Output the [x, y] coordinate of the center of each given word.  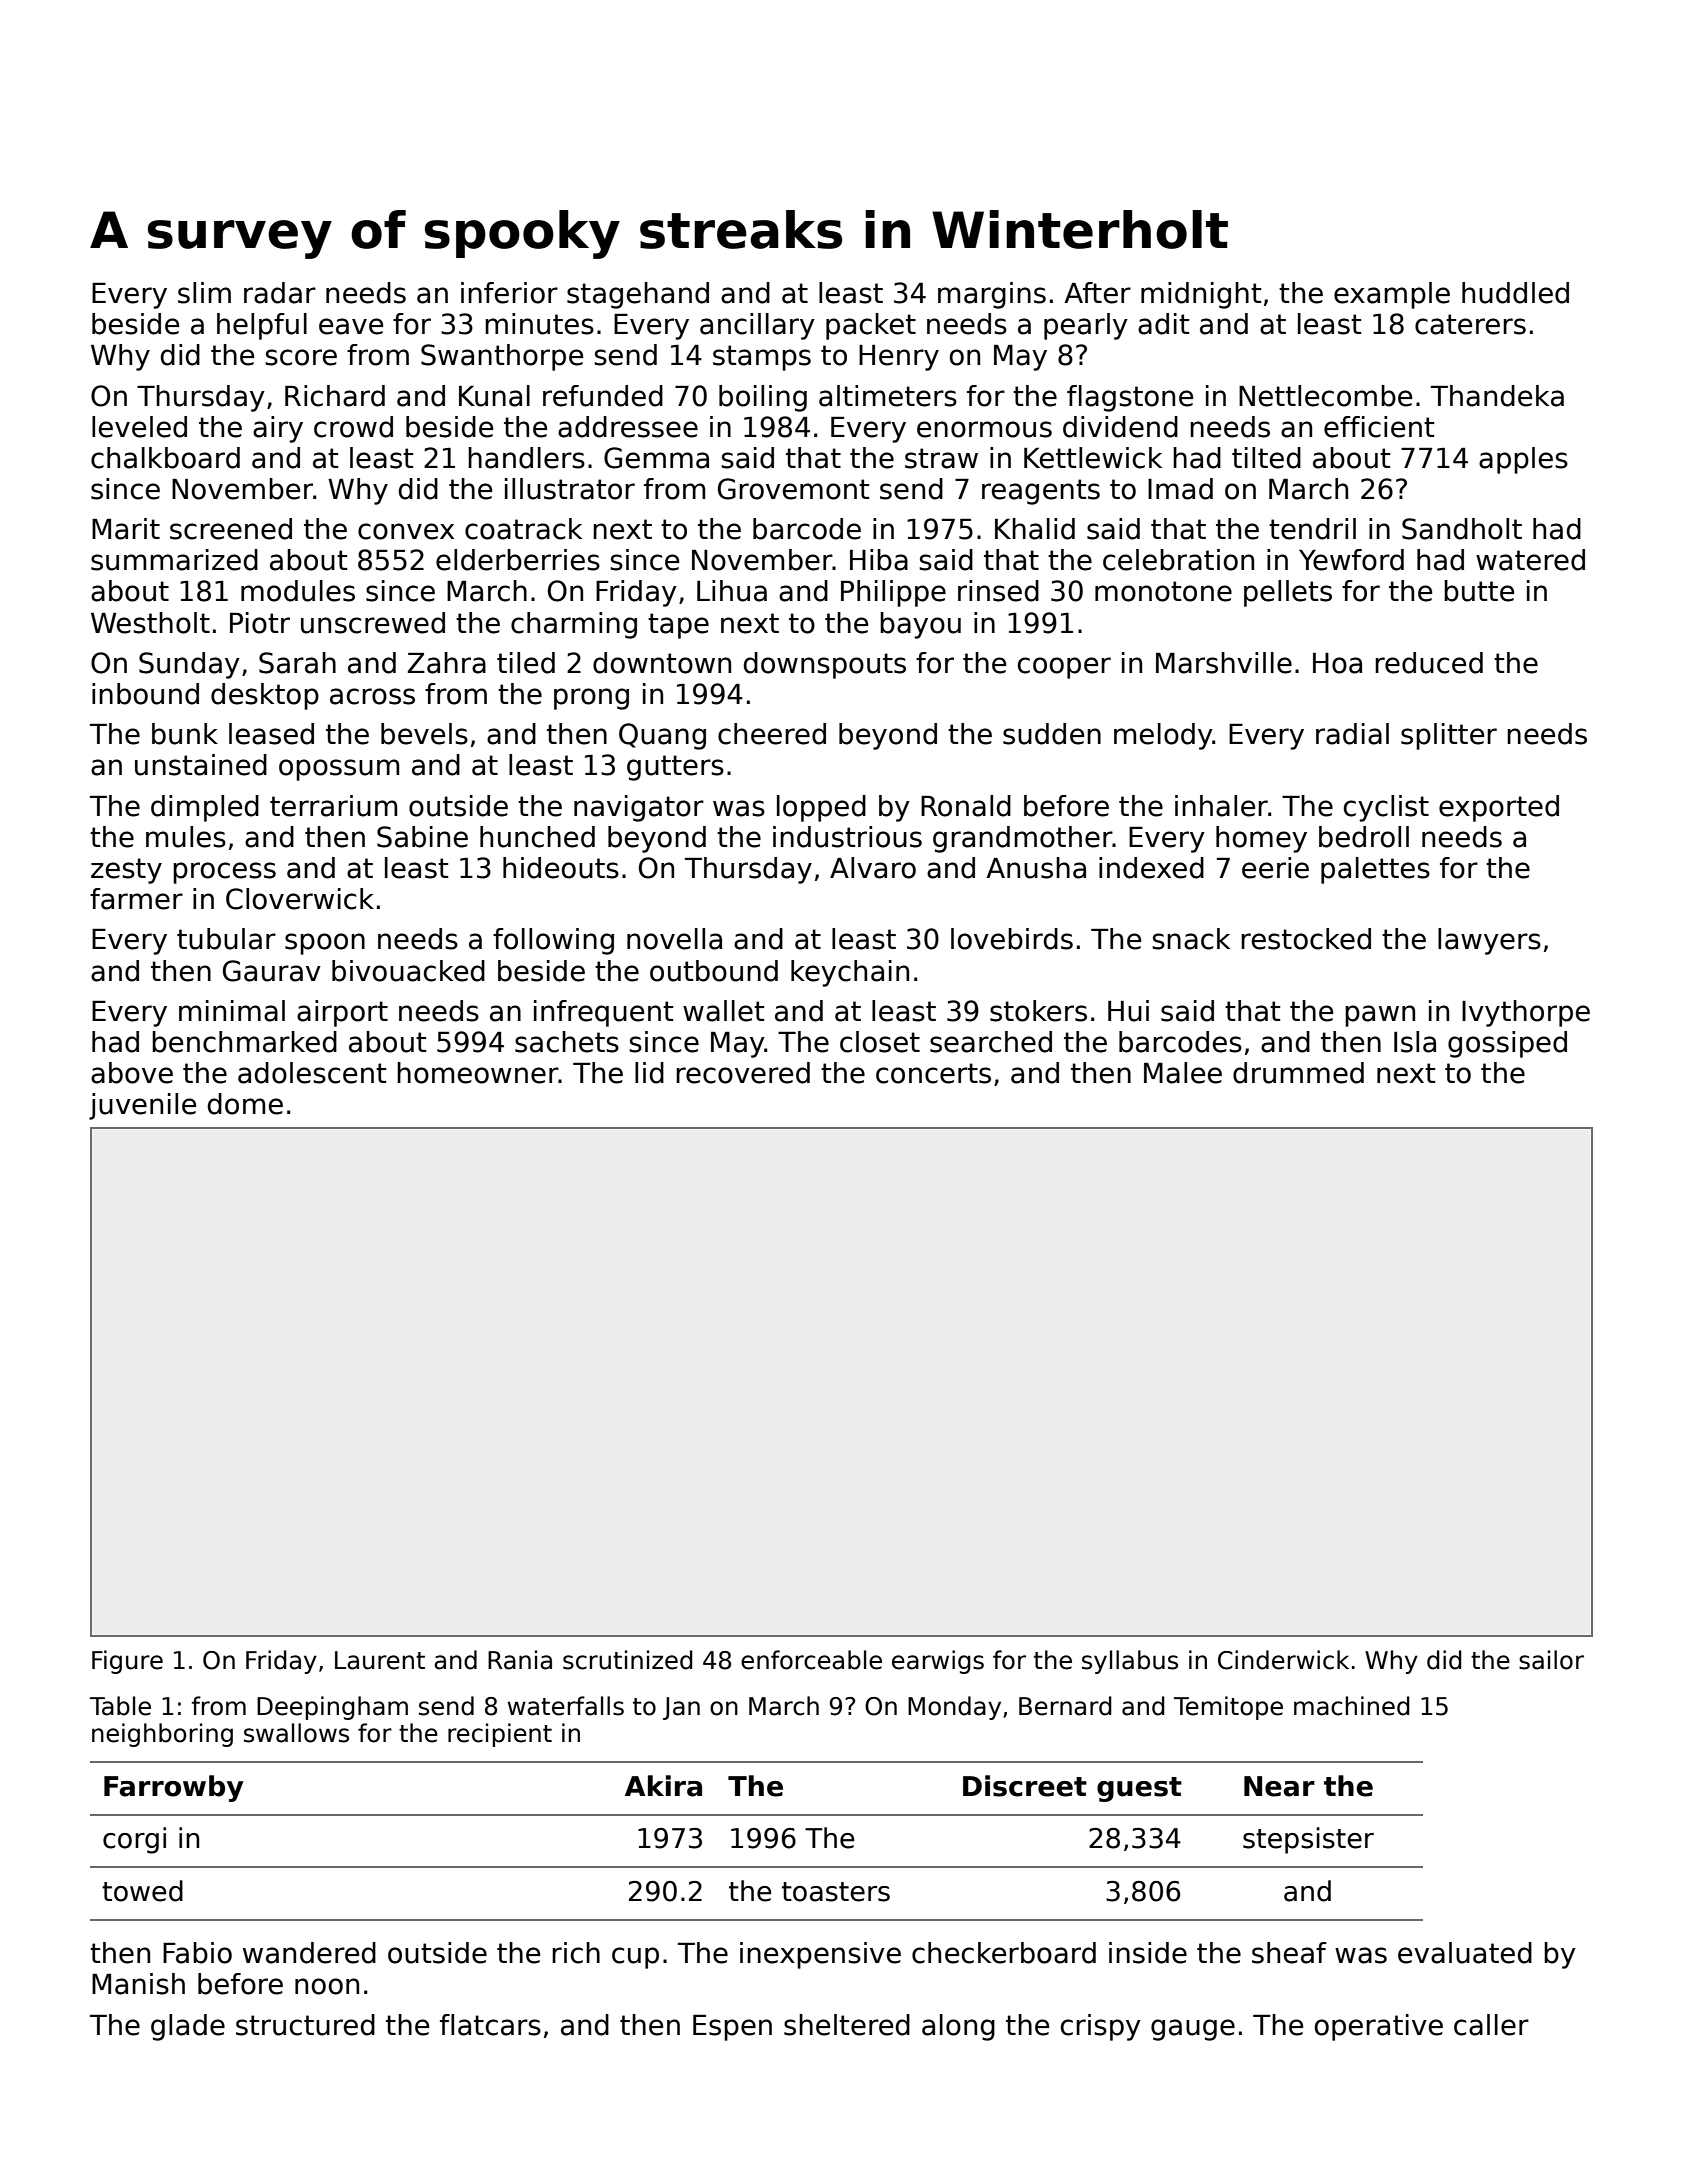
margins [992, 295]
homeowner [478, 1073]
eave [351, 326]
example [1392, 295]
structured [305, 2025]
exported [1499, 808]
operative [1379, 2027]
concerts [933, 1073]
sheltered [847, 2025]
